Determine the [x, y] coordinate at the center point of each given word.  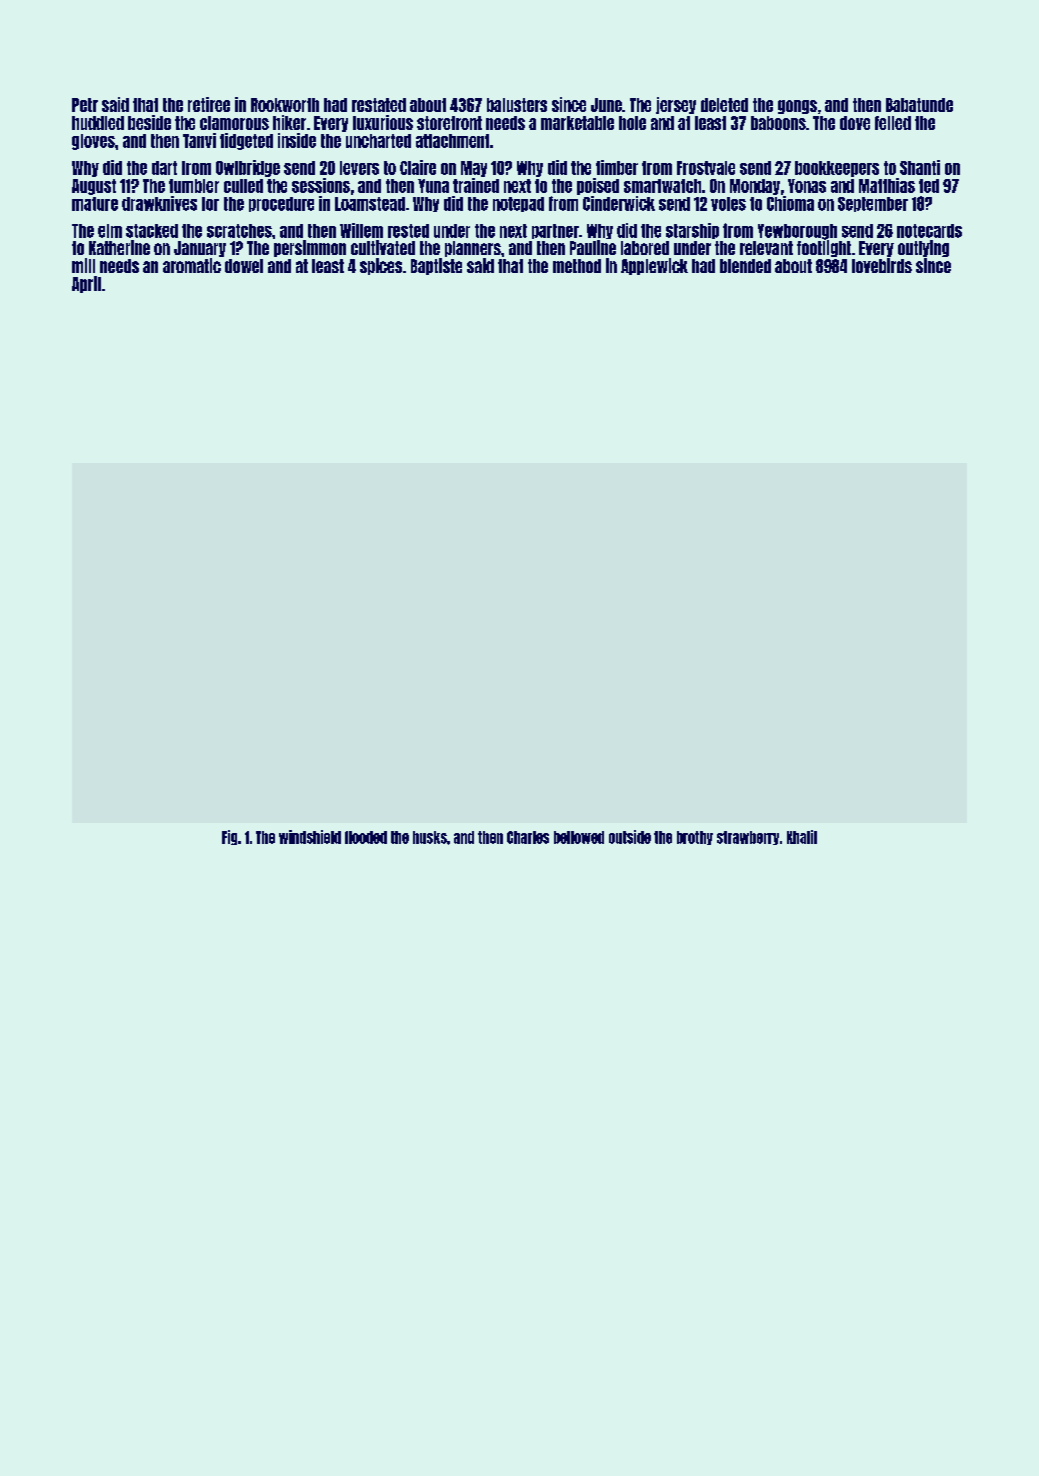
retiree [209, 104]
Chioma [790, 203]
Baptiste [436, 266]
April [86, 284]
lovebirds [882, 265]
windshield [310, 837]
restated [379, 105]
